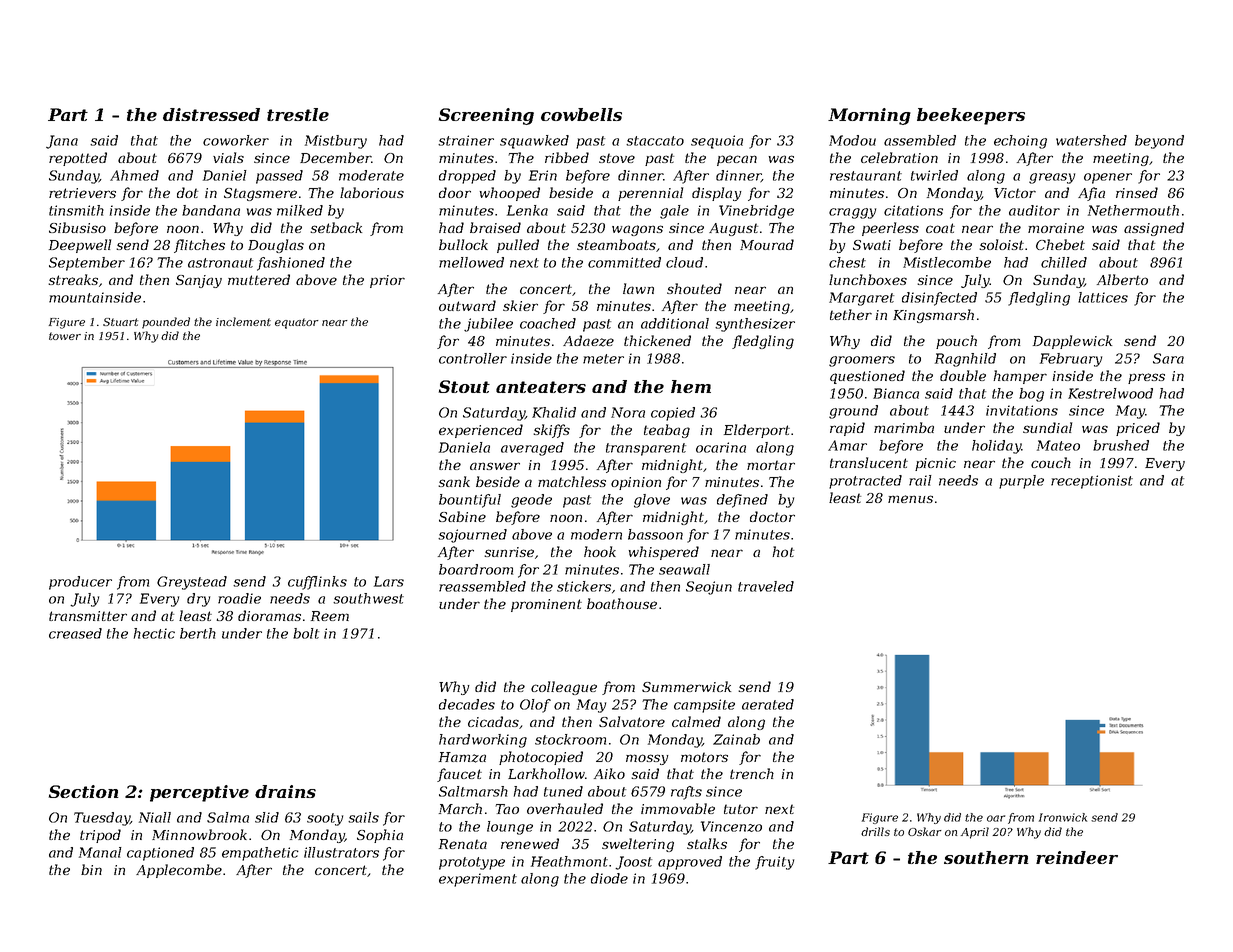  Describe the element at coordinates (463, 244) in the screenshot. I see `bullock` at that location.
